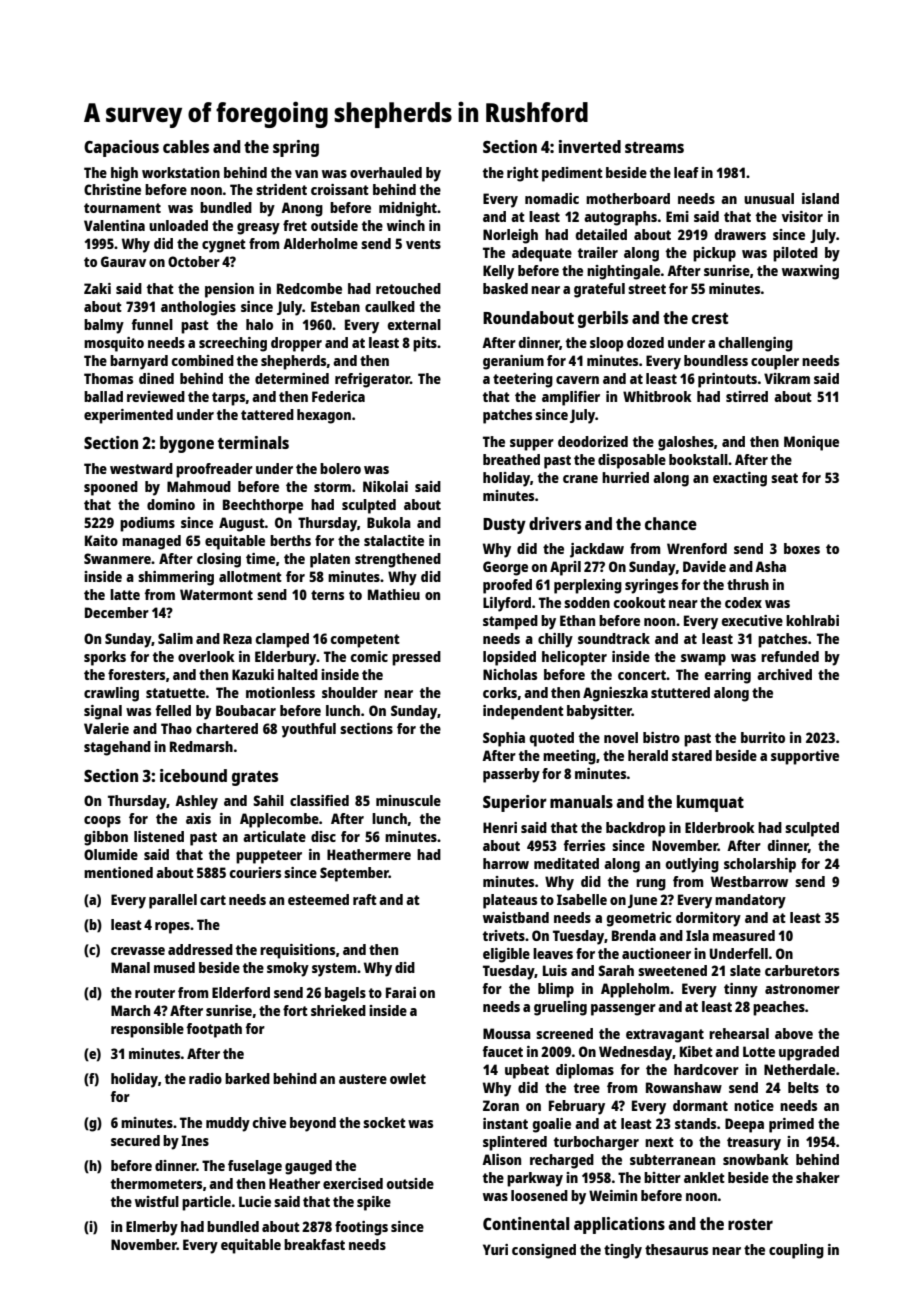  I want to click on turbocharger, so click(596, 1143).
